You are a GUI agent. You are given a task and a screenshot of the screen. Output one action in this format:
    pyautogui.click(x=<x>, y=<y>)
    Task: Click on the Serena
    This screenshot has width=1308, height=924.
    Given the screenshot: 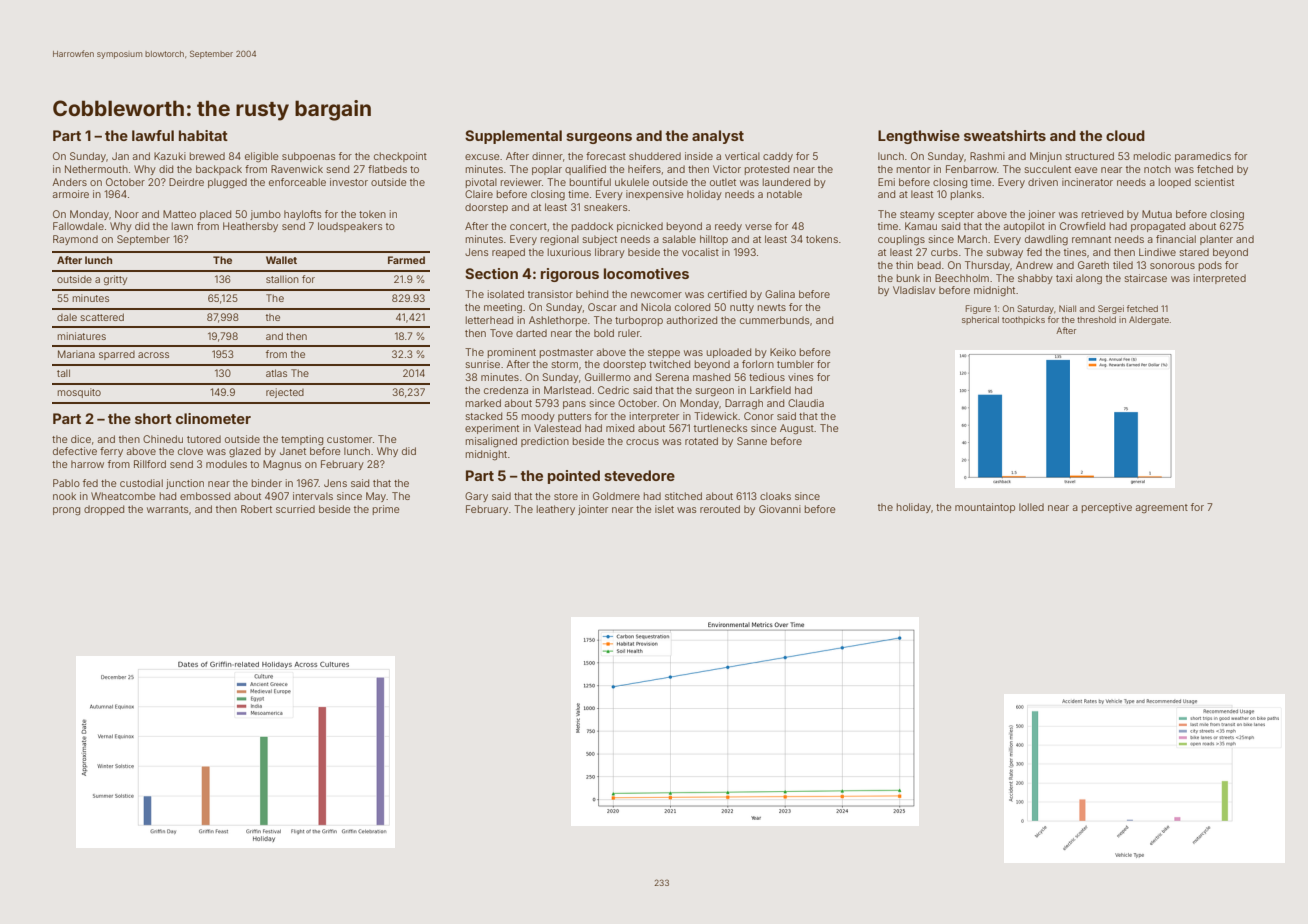 What is the action you would take?
    pyautogui.click(x=672, y=377)
